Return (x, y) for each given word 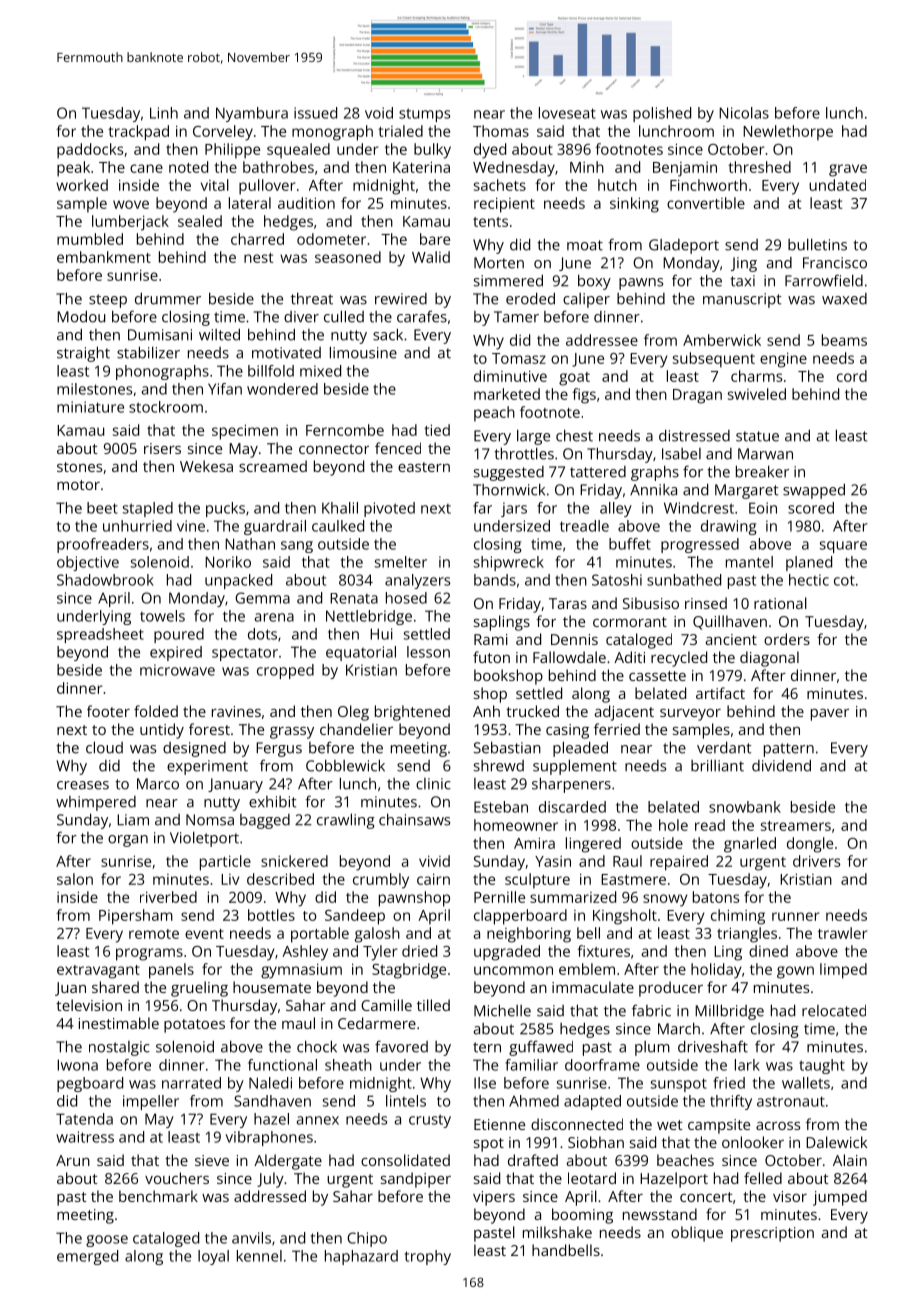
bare (435, 239)
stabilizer (148, 352)
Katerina (421, 167)
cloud (104, 747)
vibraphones (269, 1138)
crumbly (381, 881)
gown (795, 972)
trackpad (138, 133)
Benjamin (685, 169)
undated (837, 185)
